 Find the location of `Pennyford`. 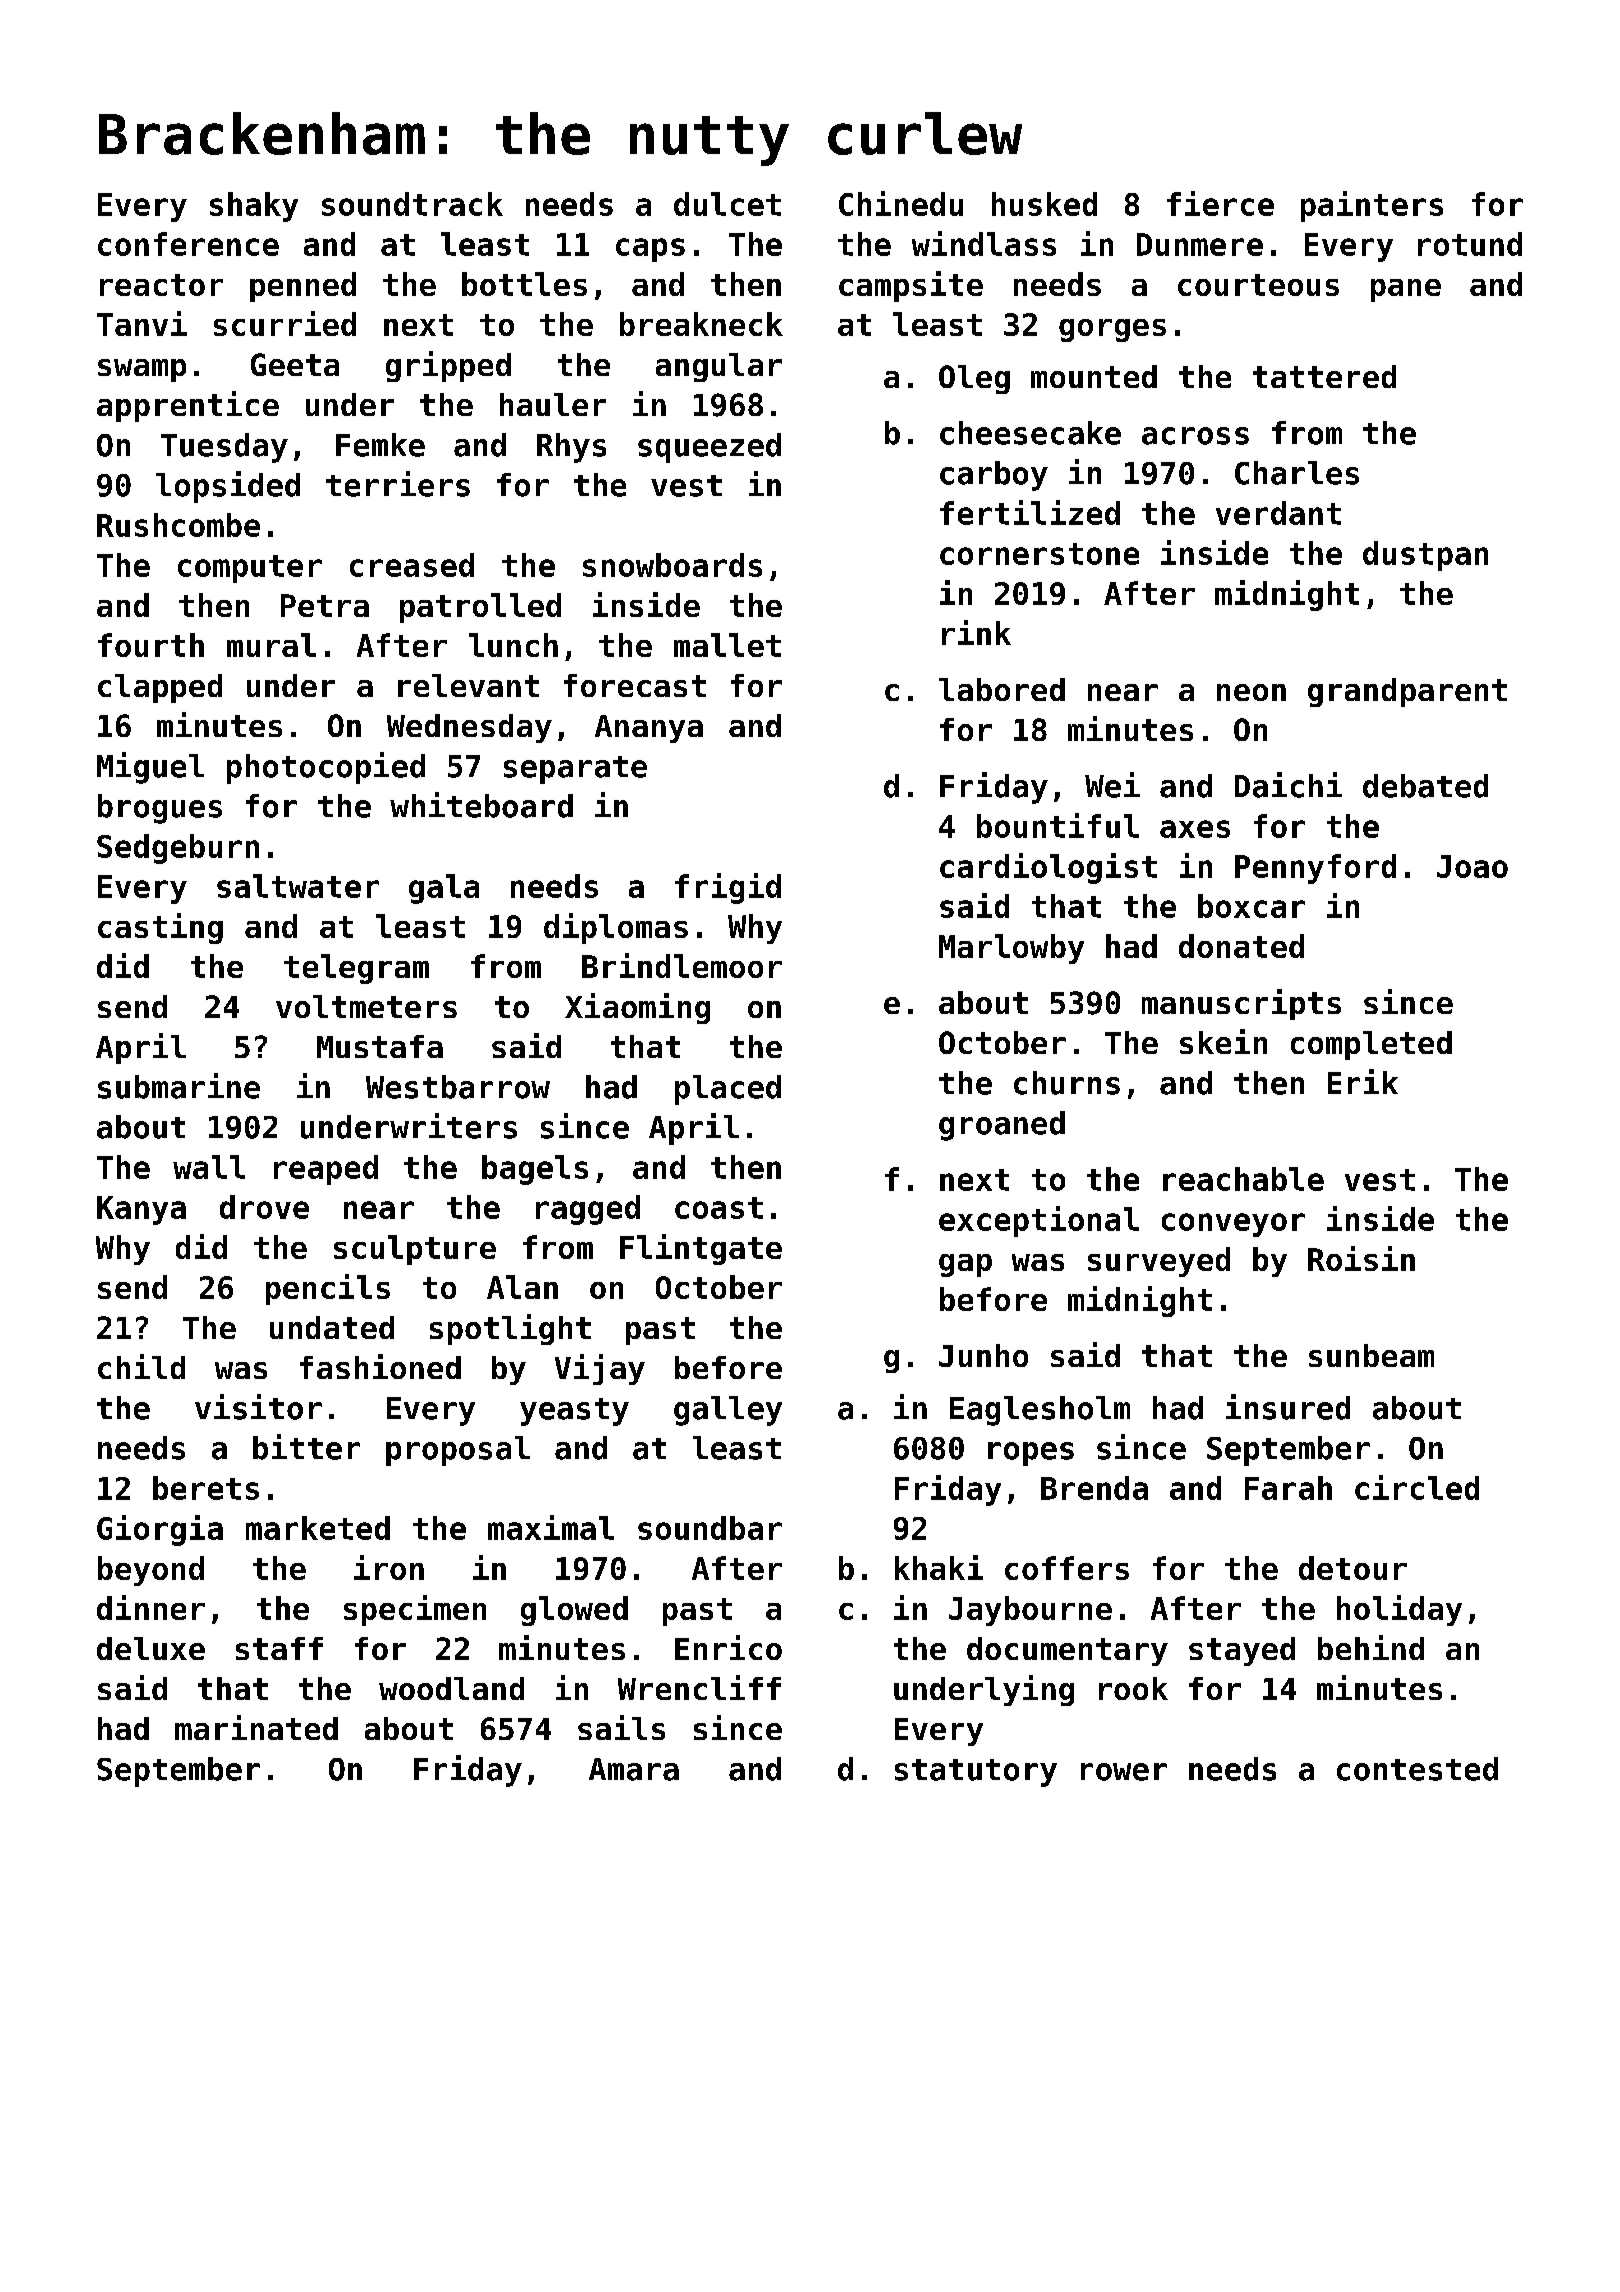

Pennyford is located at coordinates (1315, 869).
